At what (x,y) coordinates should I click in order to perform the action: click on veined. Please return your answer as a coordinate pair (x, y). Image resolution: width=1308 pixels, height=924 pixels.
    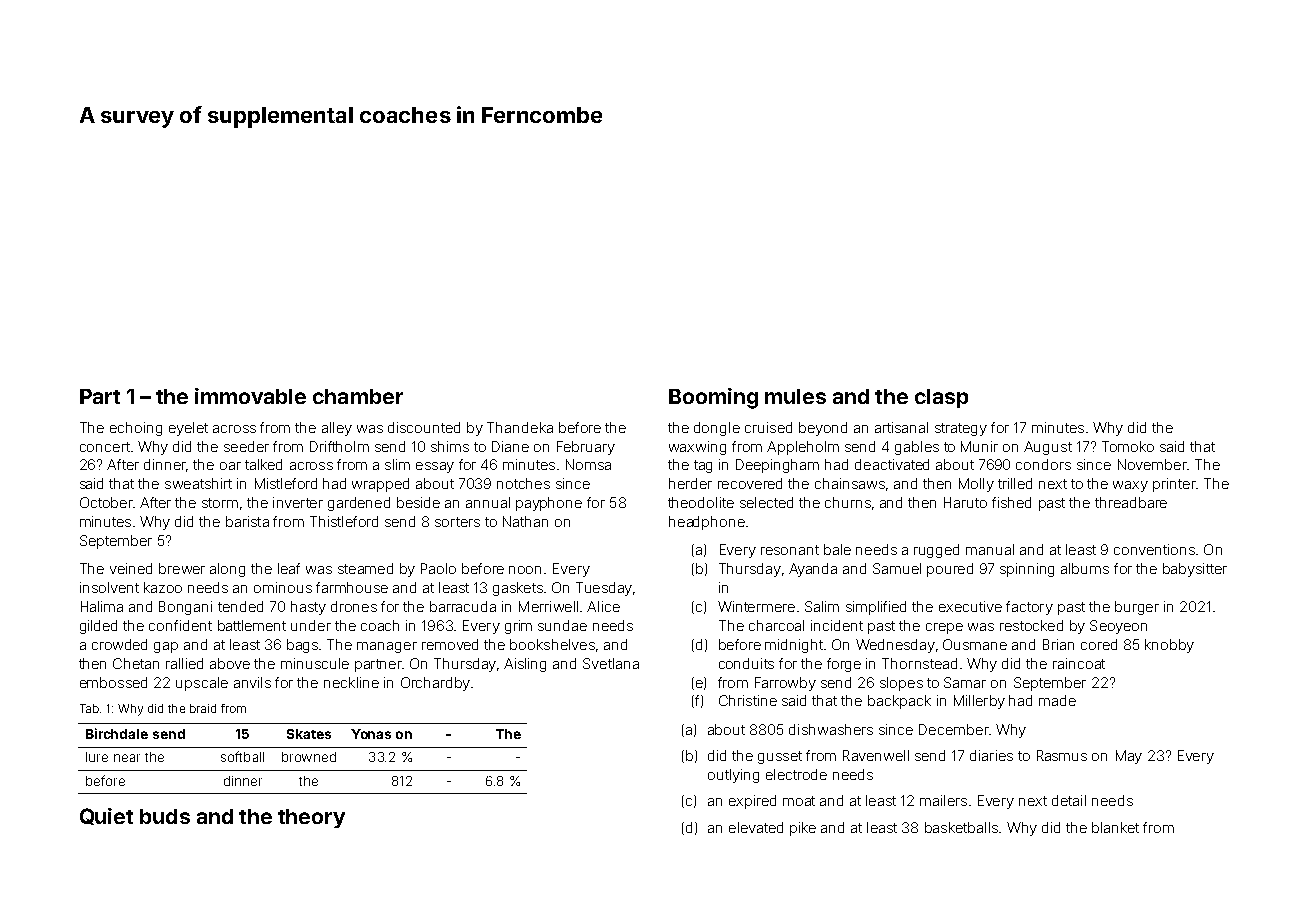
    Looking at the image, I should click on (131, 568).
